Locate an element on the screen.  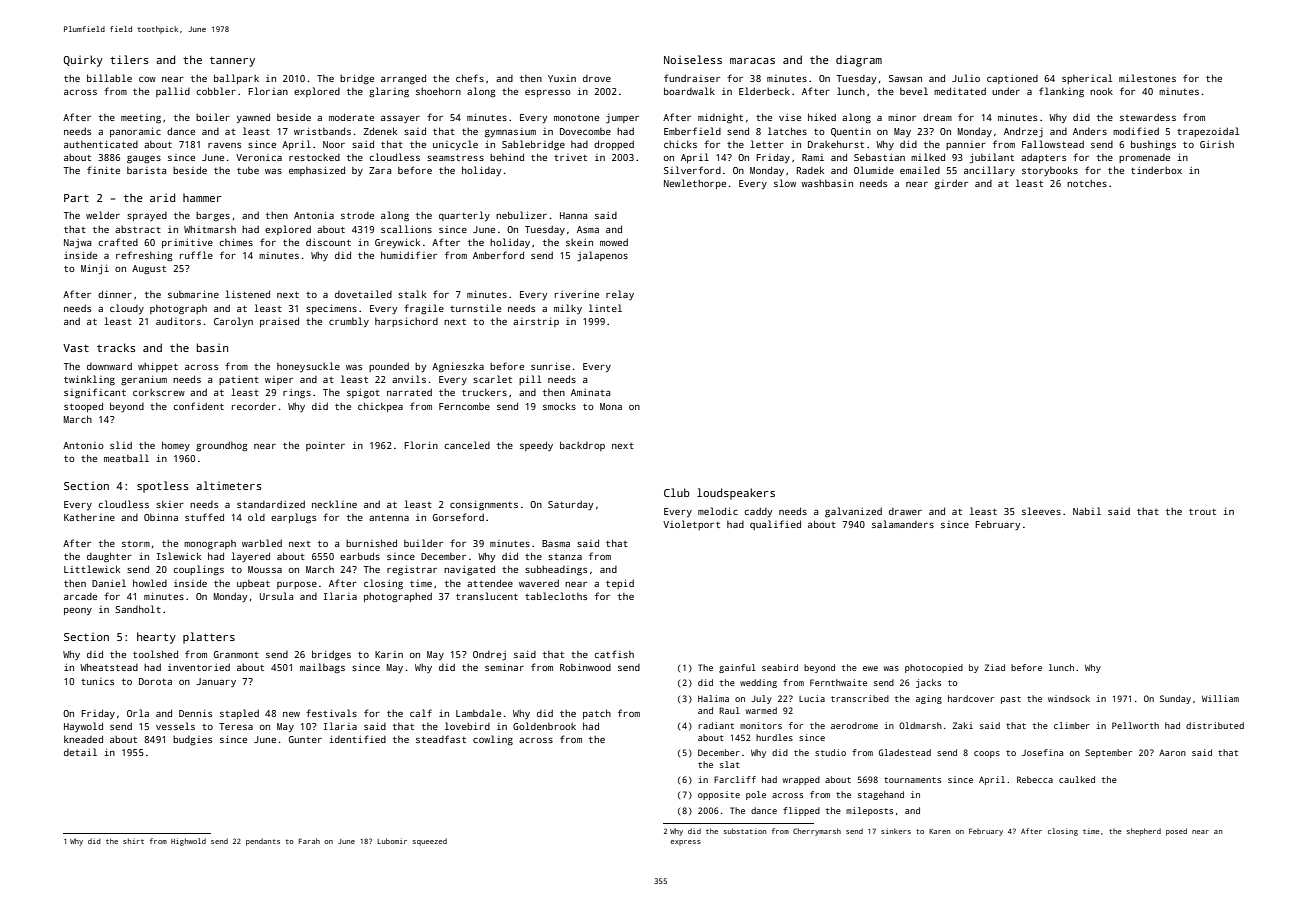
trout is located at coordinates (1202, 512).
